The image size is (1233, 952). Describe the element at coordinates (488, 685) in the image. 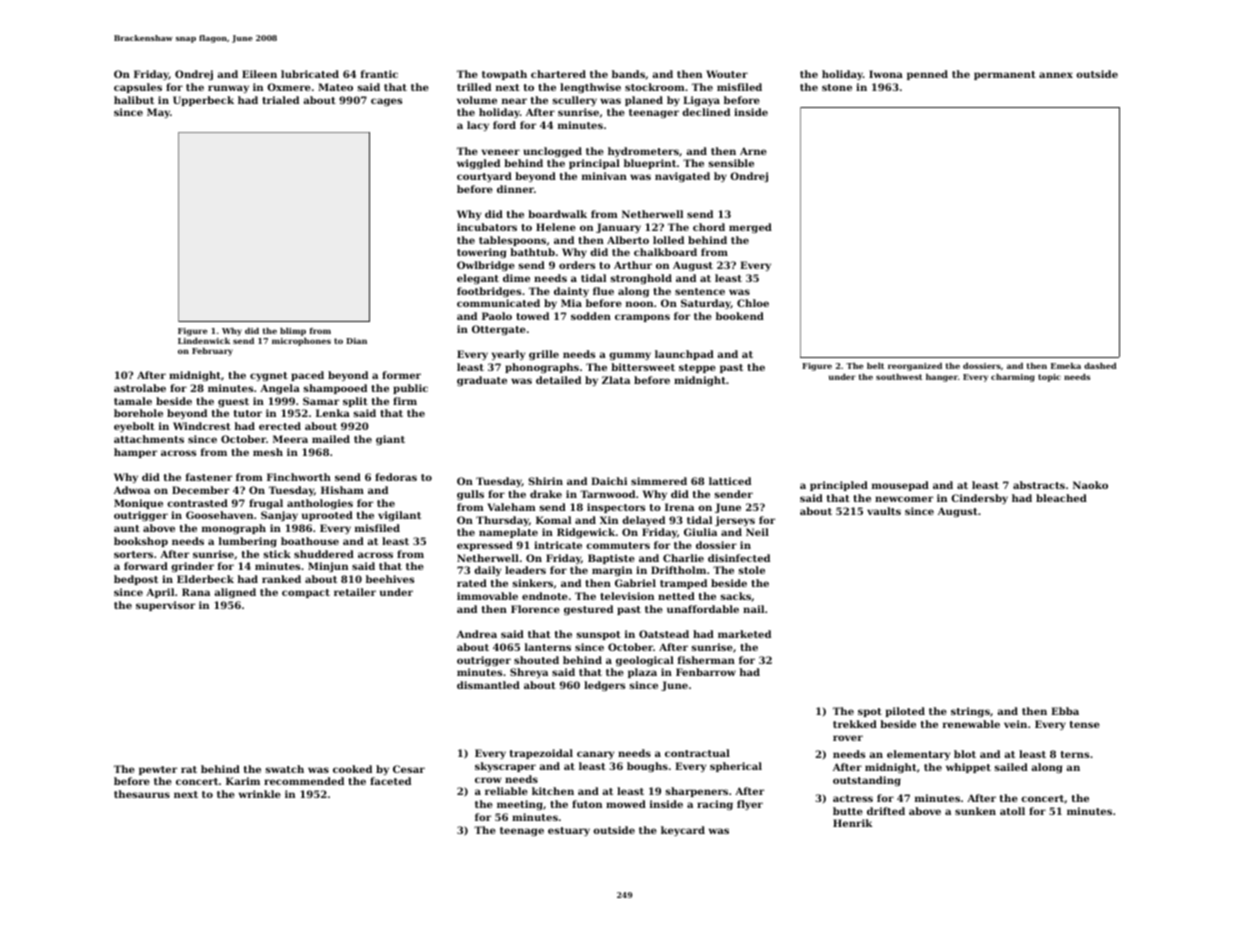

I see `dismantled` at that location.
